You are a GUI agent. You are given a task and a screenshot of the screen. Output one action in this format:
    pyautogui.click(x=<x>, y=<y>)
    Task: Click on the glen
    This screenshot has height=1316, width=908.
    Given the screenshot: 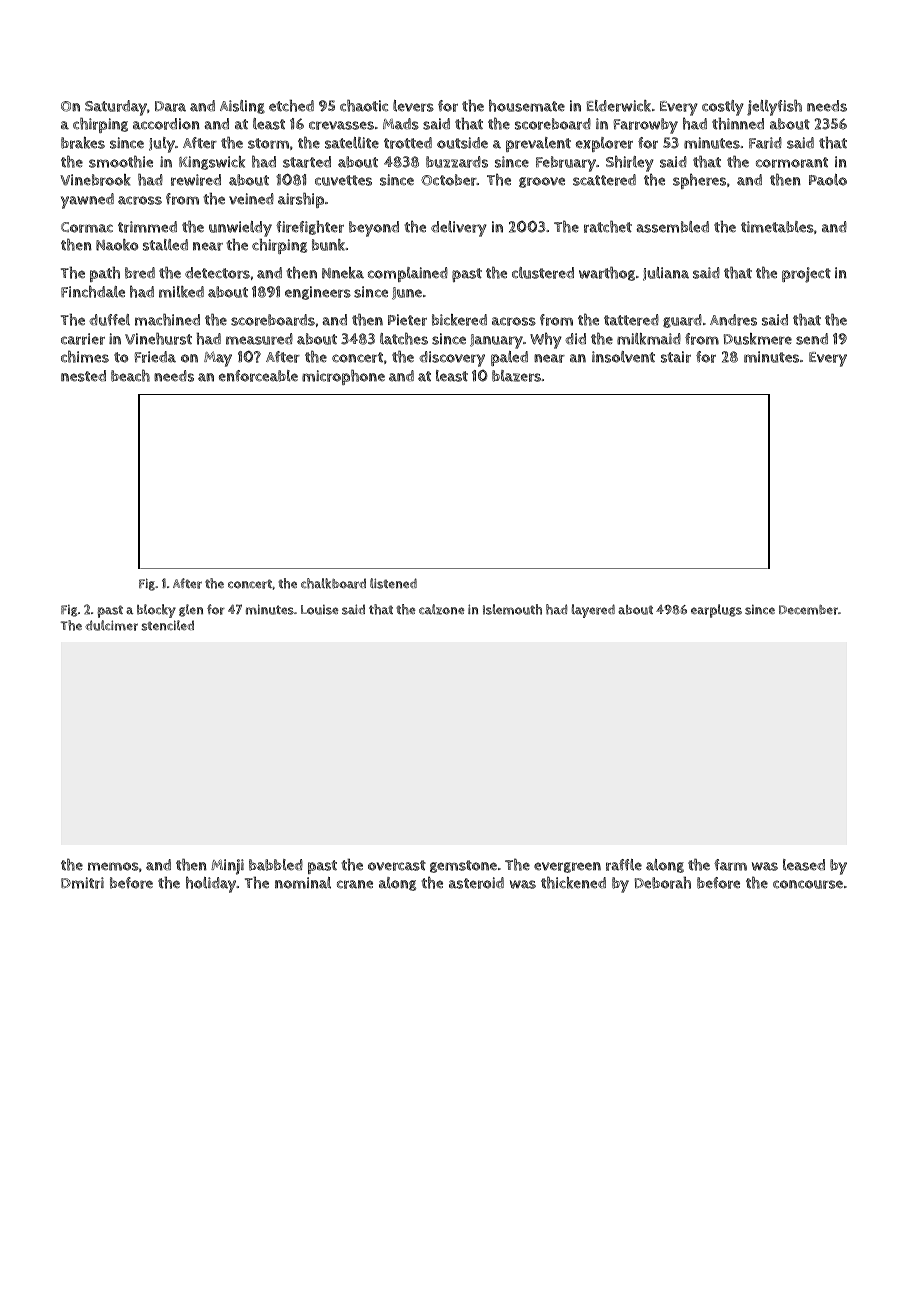 What is the action you would take?
    pyautogui.click(x=191, y=610)
